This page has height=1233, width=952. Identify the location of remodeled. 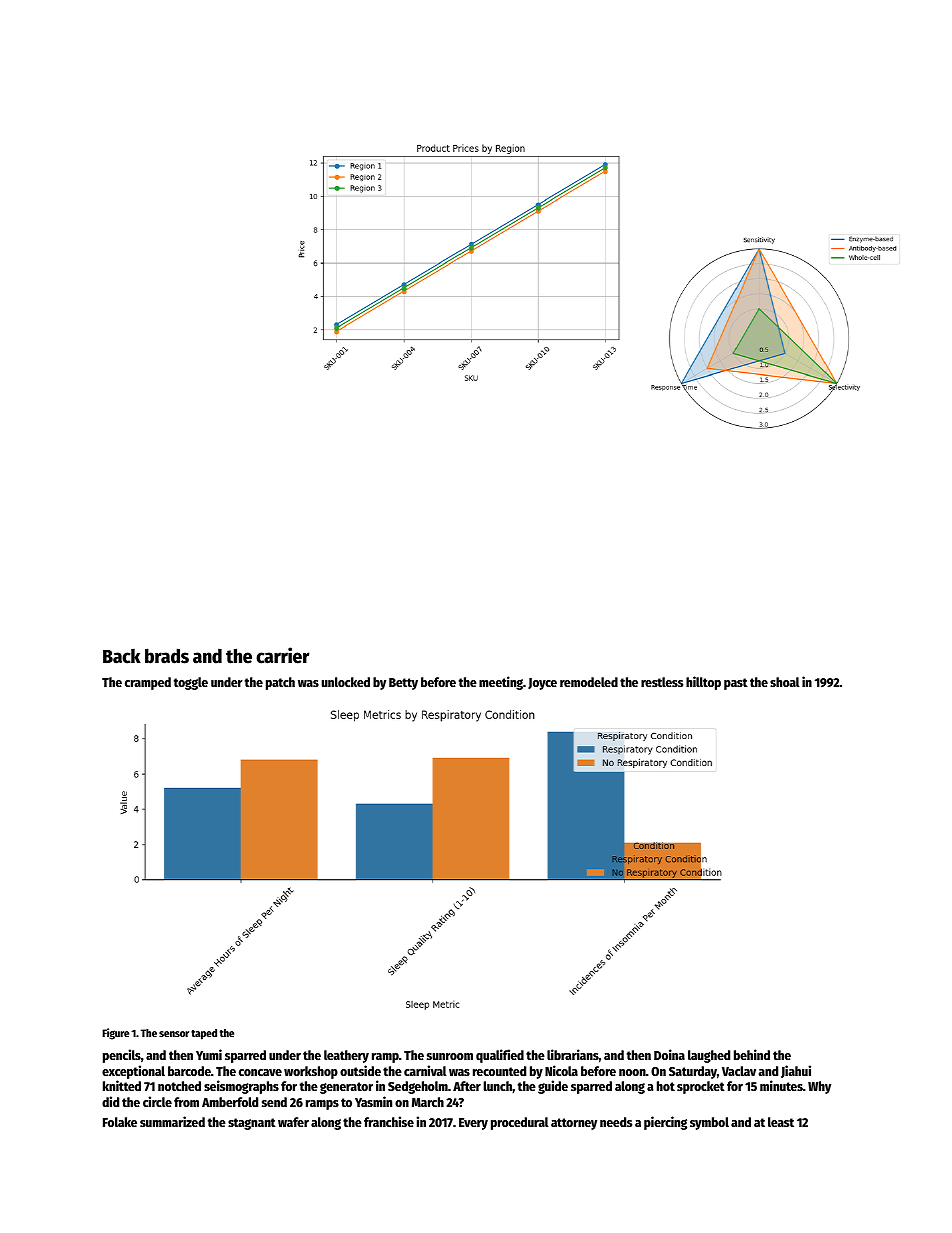
(589, 682).
